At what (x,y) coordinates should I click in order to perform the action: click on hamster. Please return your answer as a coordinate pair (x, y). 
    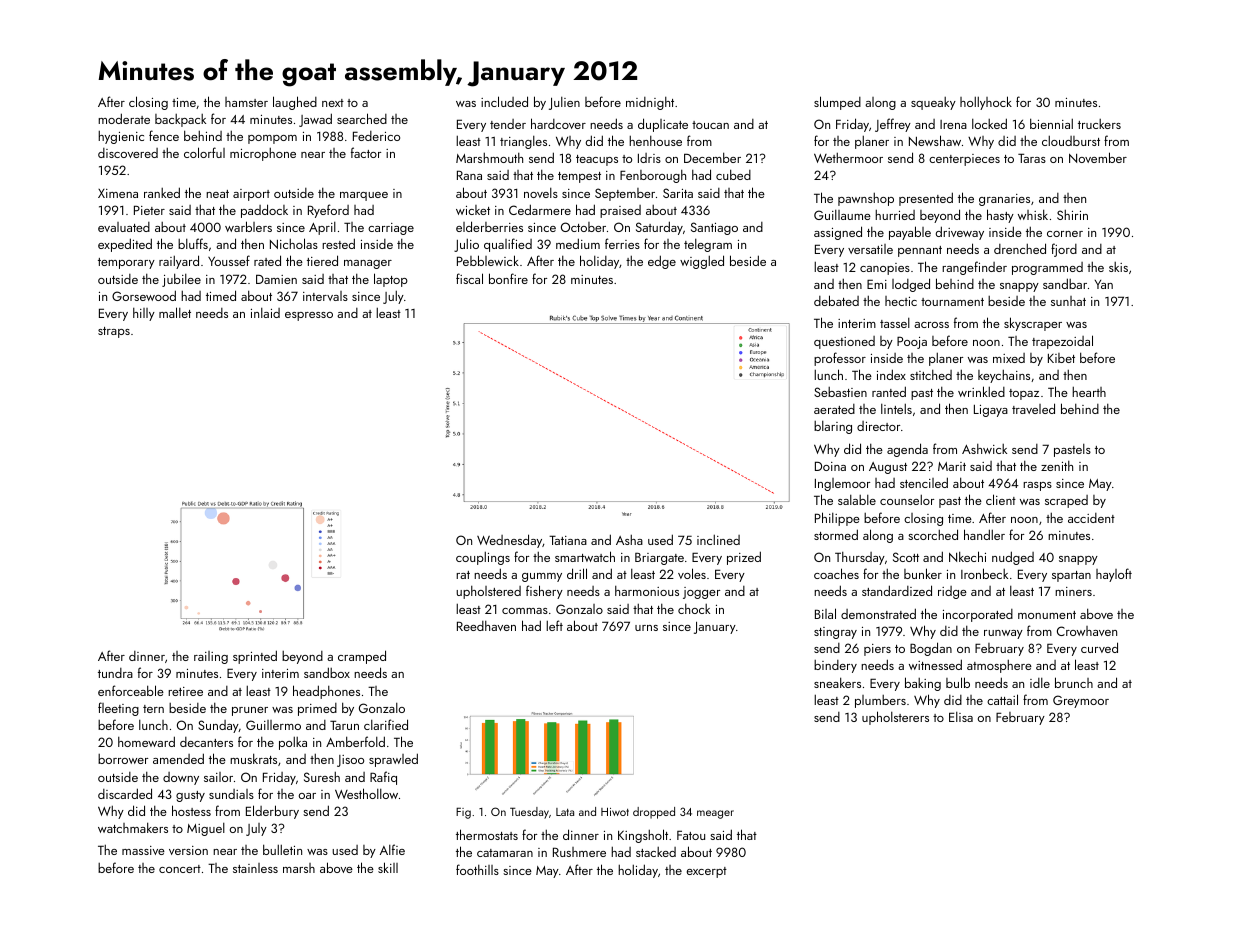
    Looking at the image, I should click on (246, 102).
